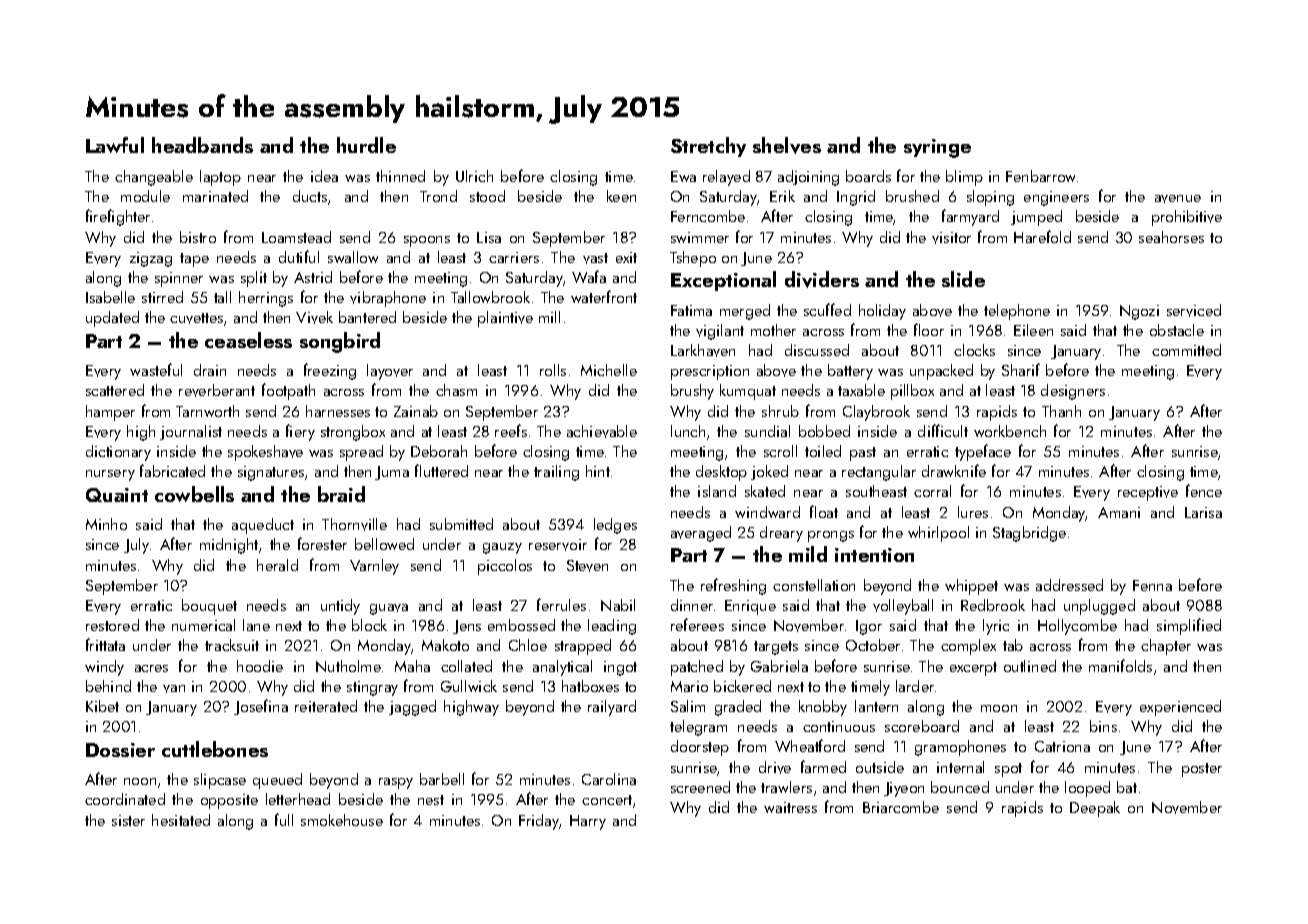 The width and height of the screenshot is (1308, 924). What do you see at coordinates (561, 604) in the screenshot?
I see `ferrules` at bounding box center [561, 604].
